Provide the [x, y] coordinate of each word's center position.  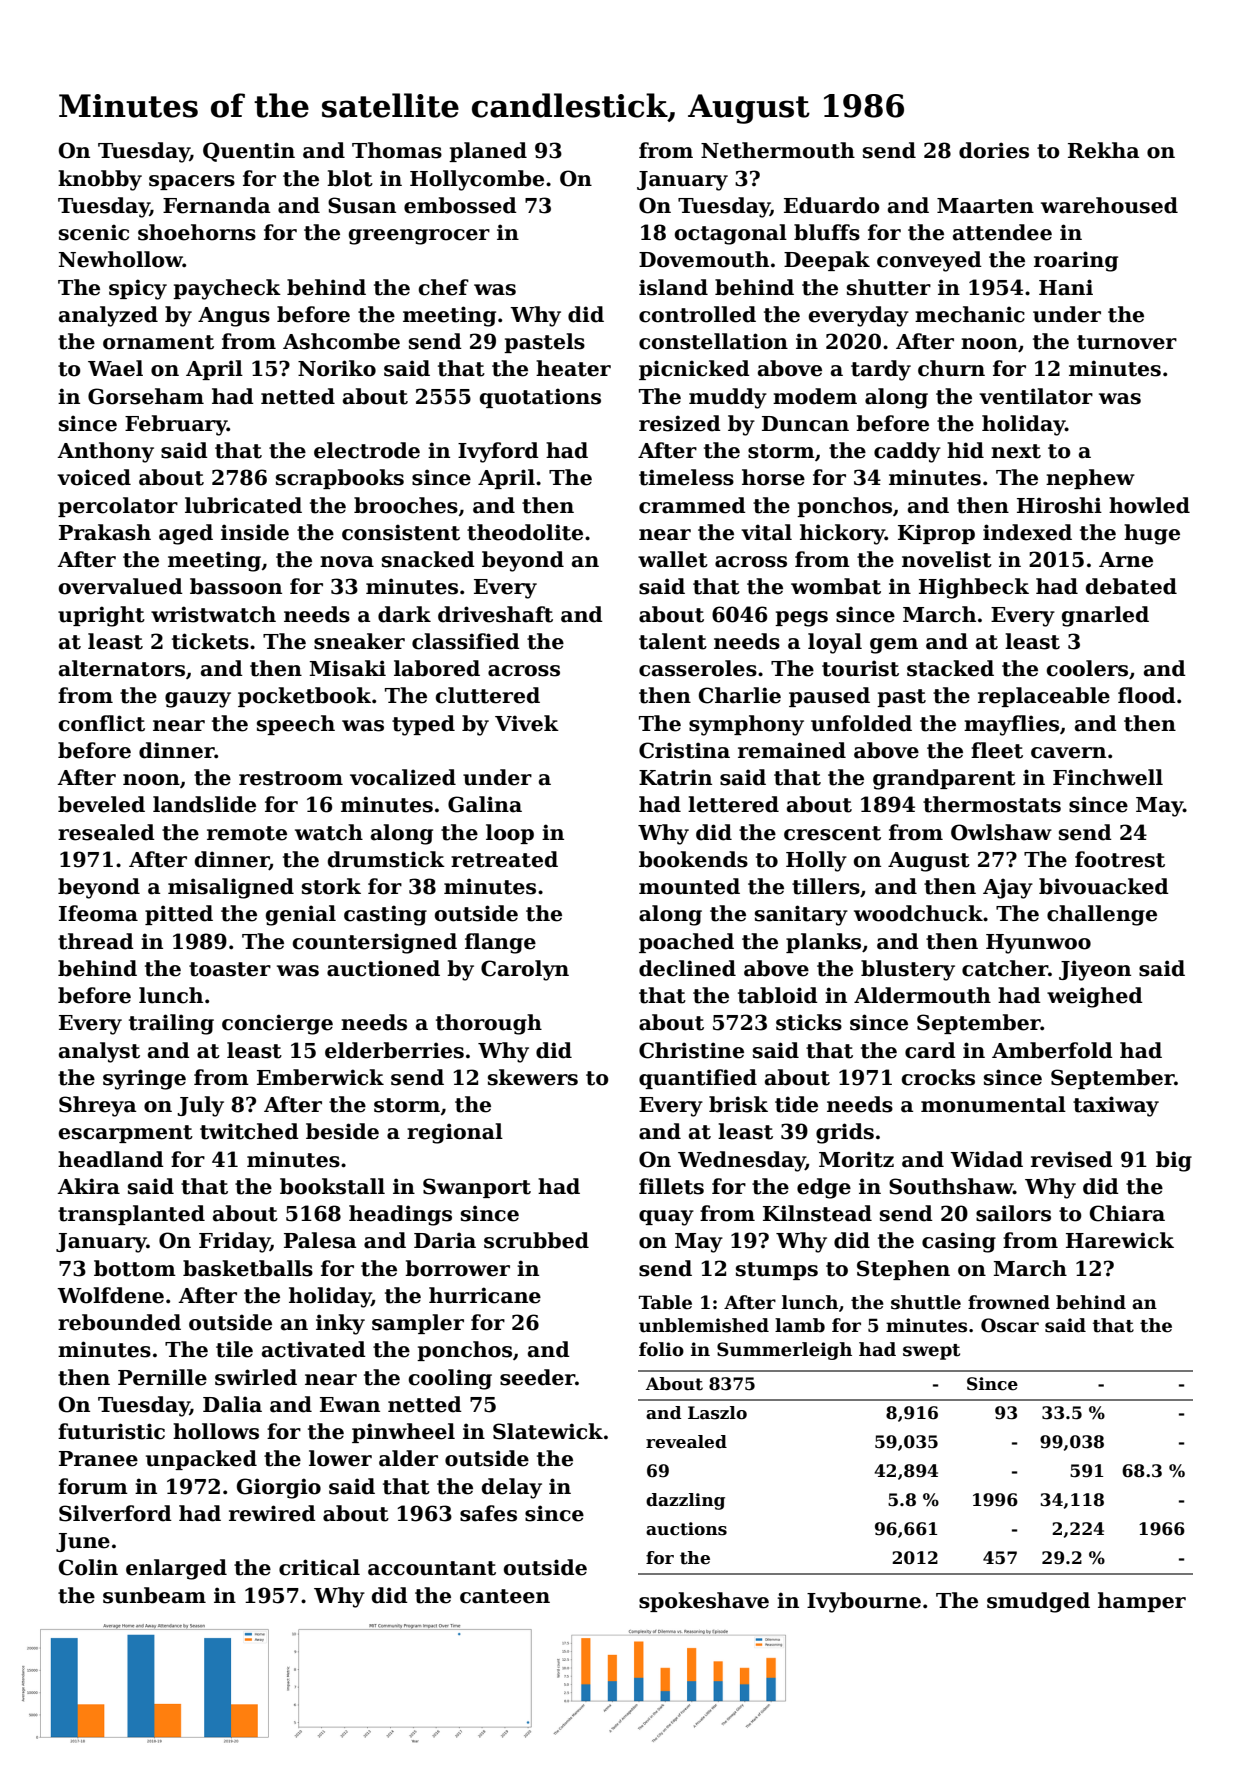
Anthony [105, 452]
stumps [777, 1271]
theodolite [525, 532]
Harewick [1120, 1240]
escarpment [126, 1134]
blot [350, 178]
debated [1131, 586]
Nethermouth [778, 150]
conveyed [929, 261]
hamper [1142, 1602]
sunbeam [154, 1595]
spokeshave [704, 1602]
